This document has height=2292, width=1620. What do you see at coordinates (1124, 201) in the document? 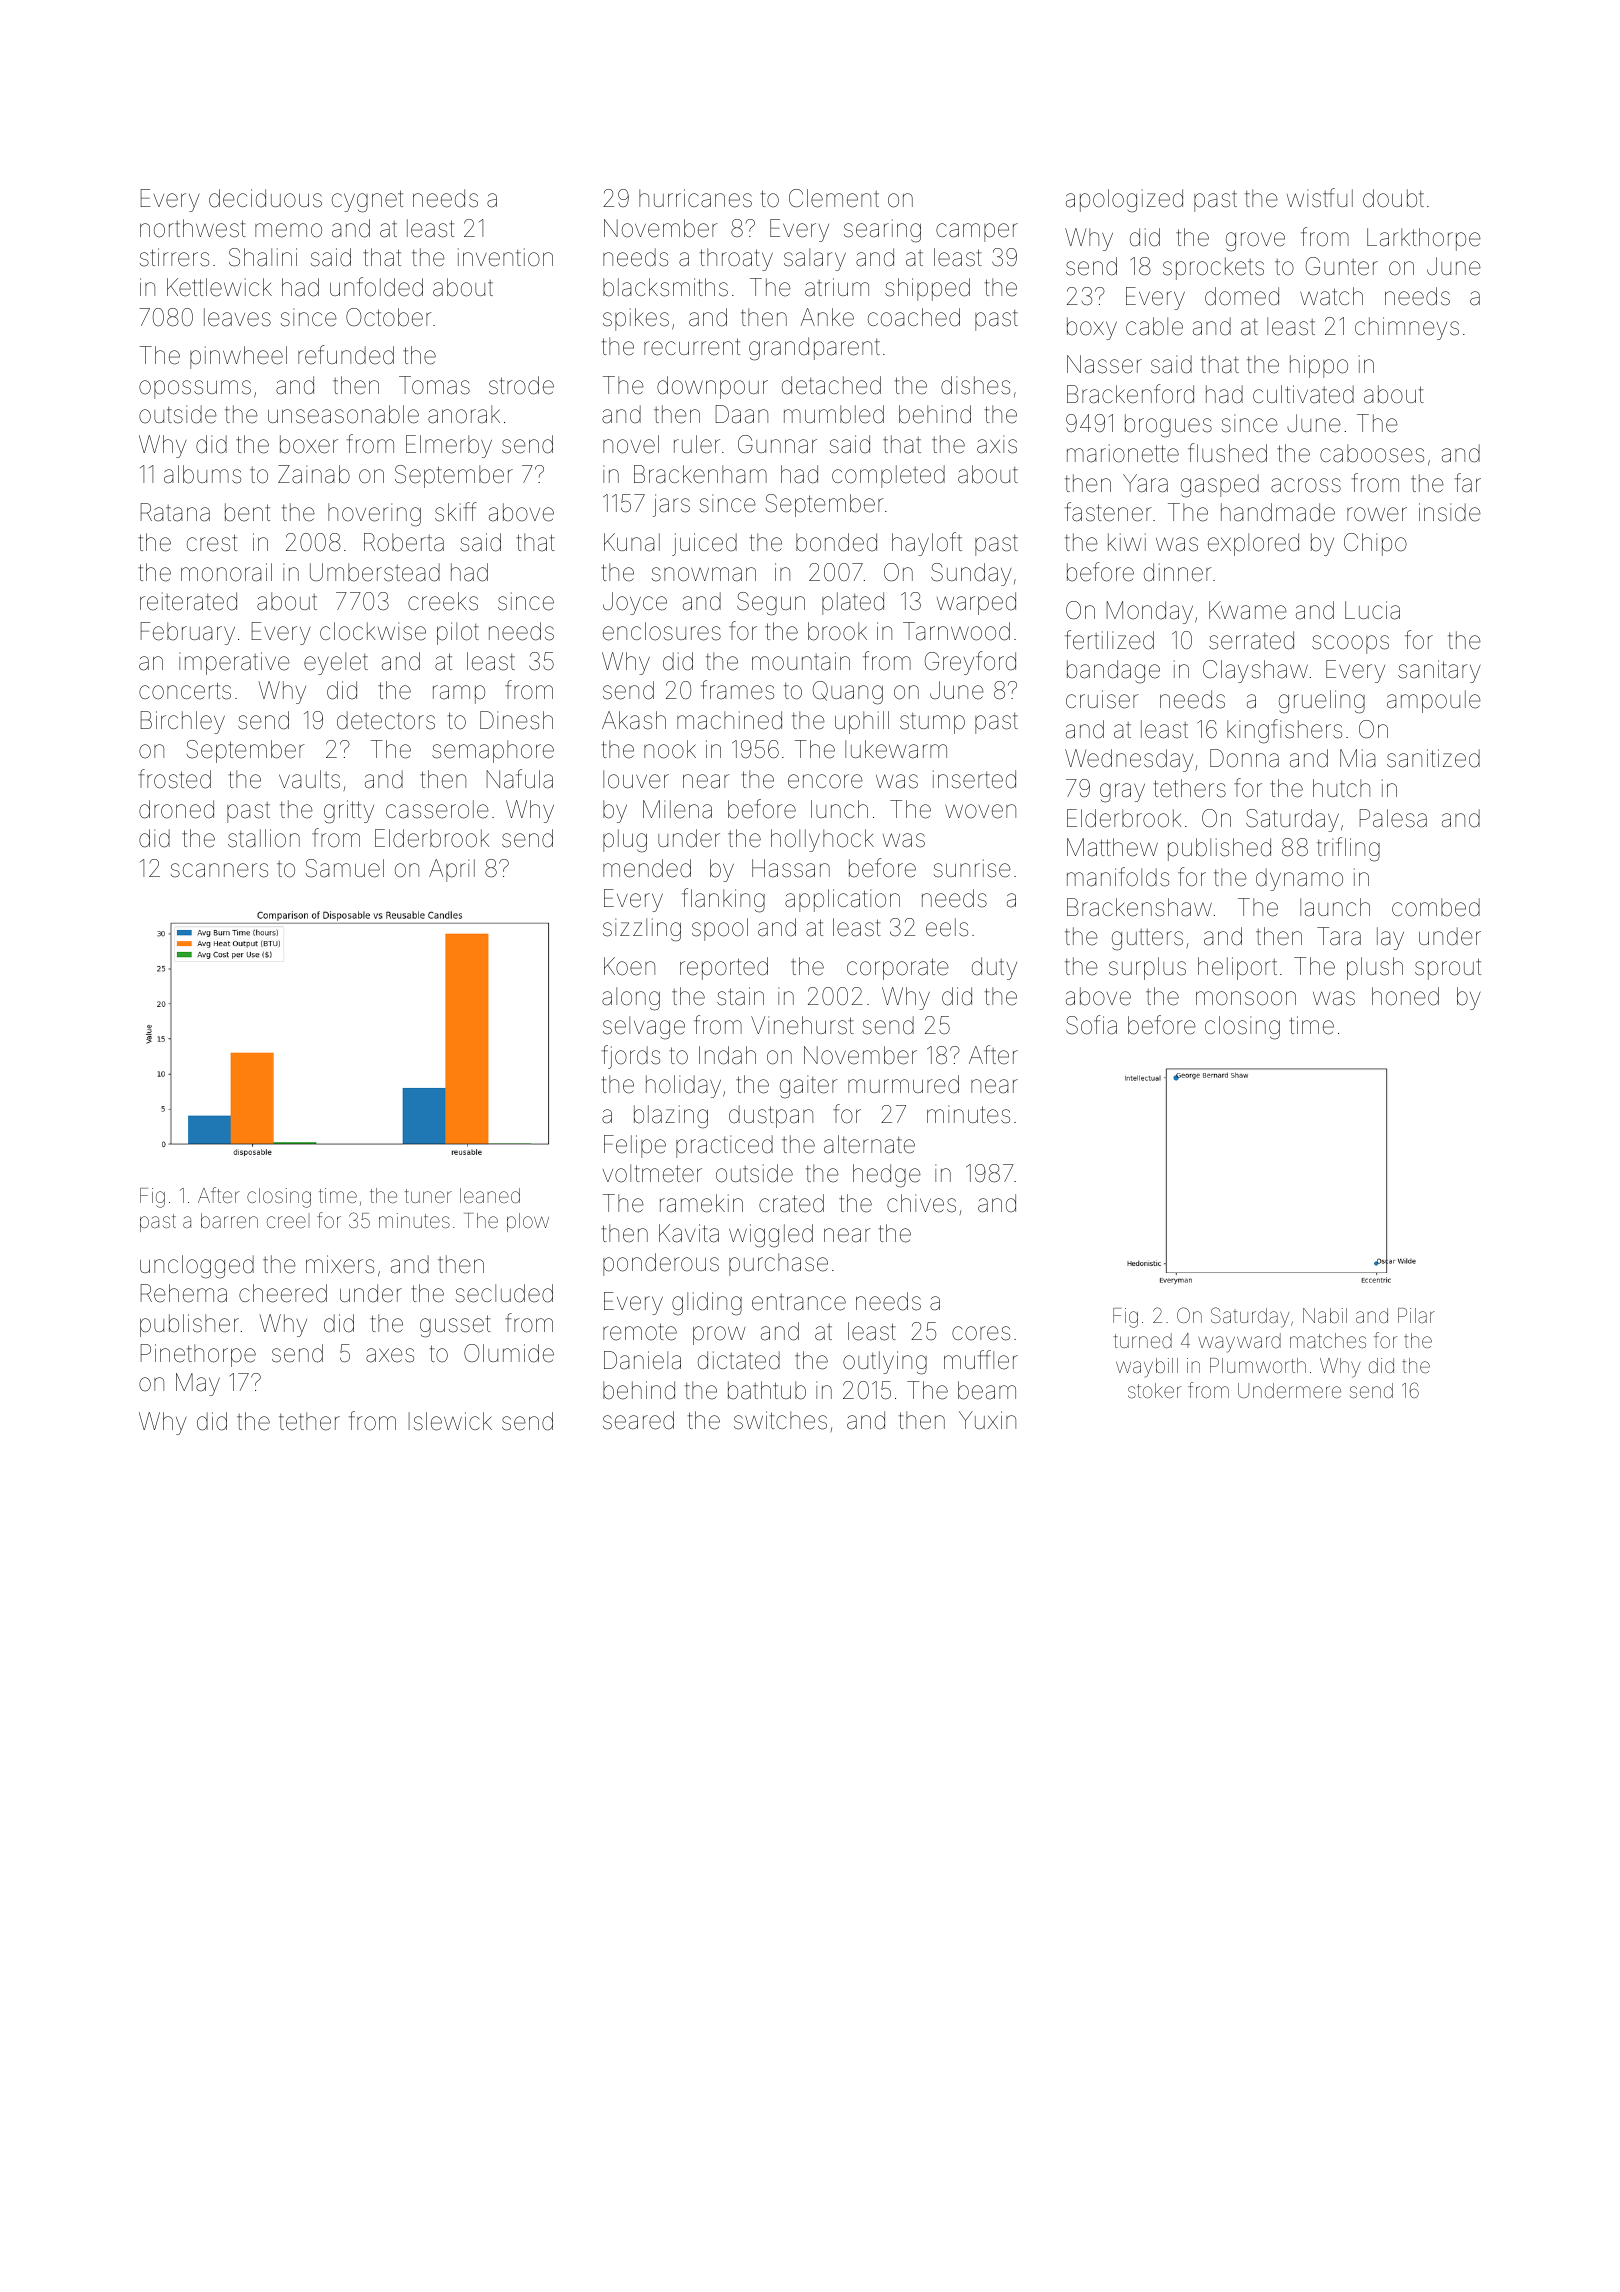
I see `apologized` at bounding box center [1124, 201].
